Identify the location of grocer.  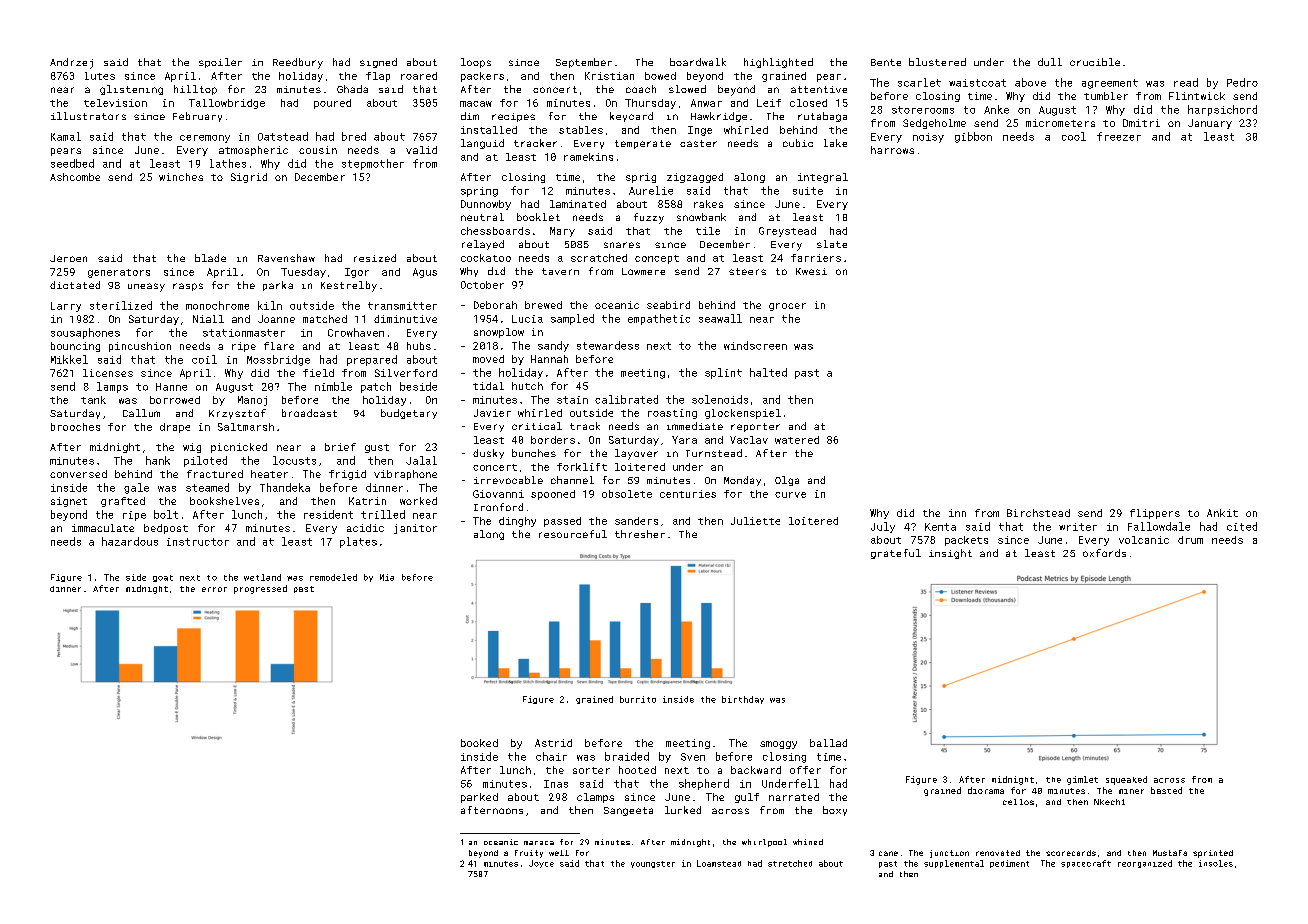
(787, 307).
